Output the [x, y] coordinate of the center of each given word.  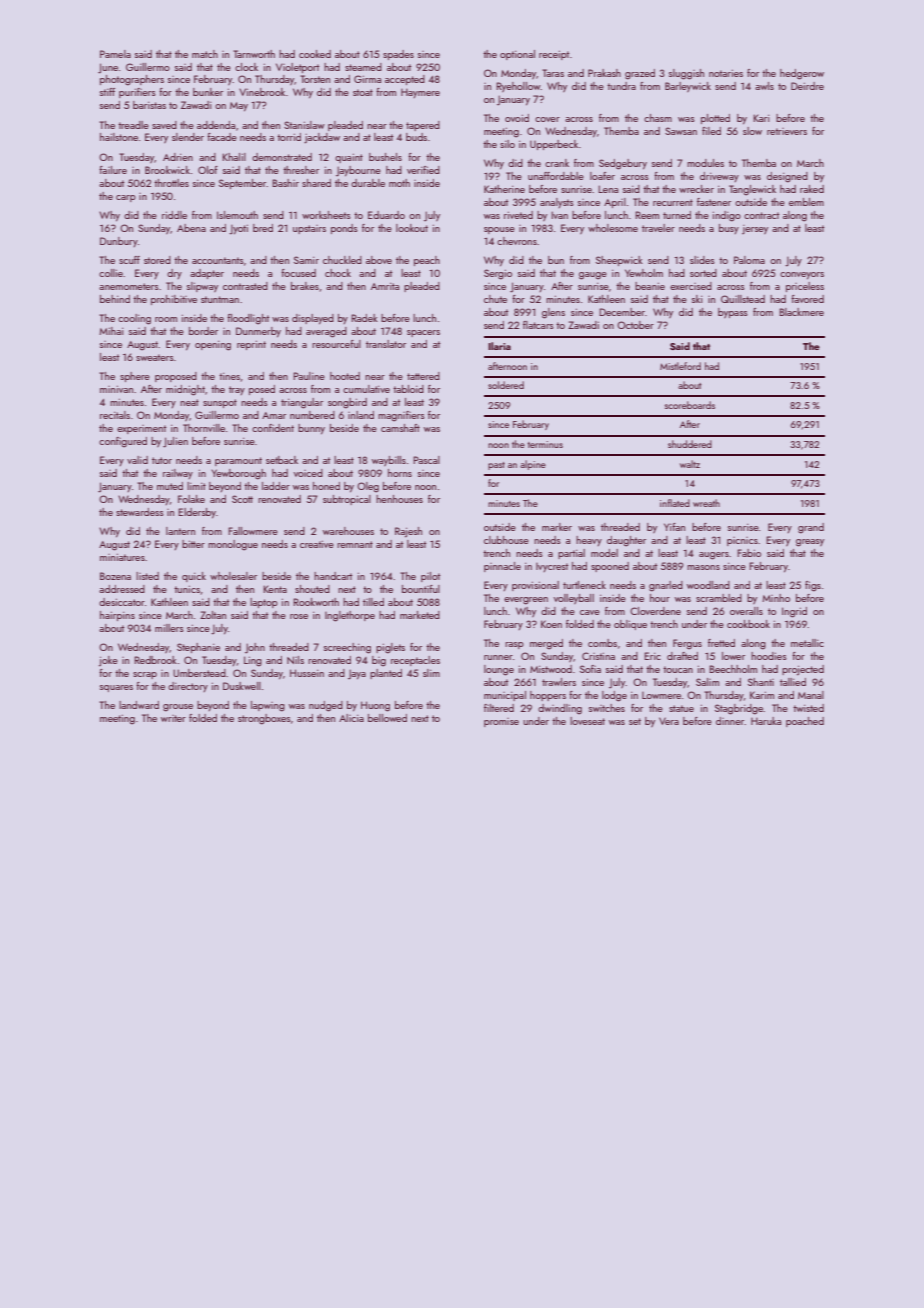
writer [173, 718]
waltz [690, 464]
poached [805, 722]
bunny [311, 429]
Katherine [504, 189]
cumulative [366, 389]
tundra [621, 86]
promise [501, 722]
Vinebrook [262, 92]
